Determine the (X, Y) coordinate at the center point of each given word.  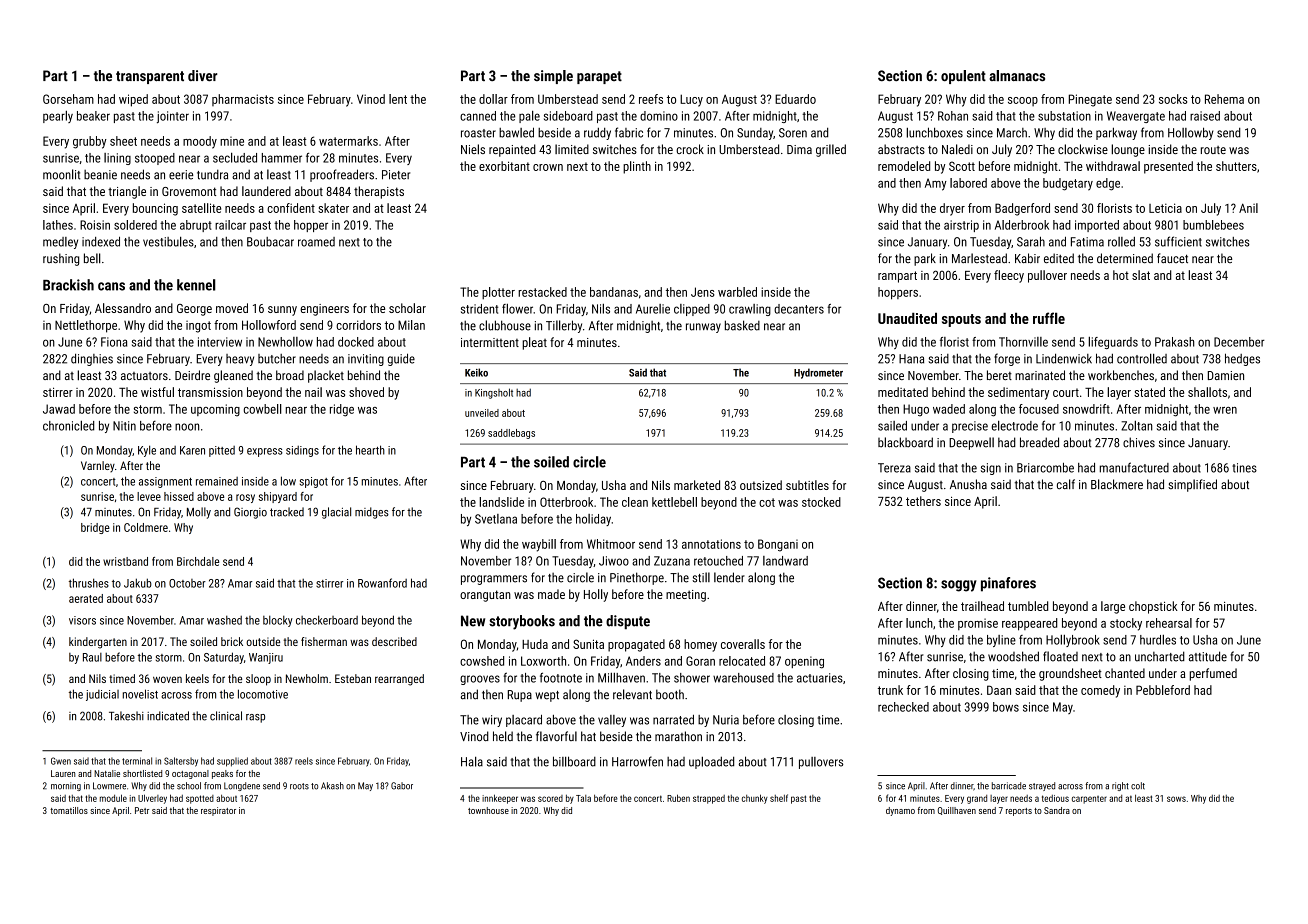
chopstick (1153, 607)
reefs (651, 99)
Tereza (894, 468)
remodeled (904, 166)
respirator (218, 811)
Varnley (98, 466)
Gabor (402, 786)
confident (291, 208)
